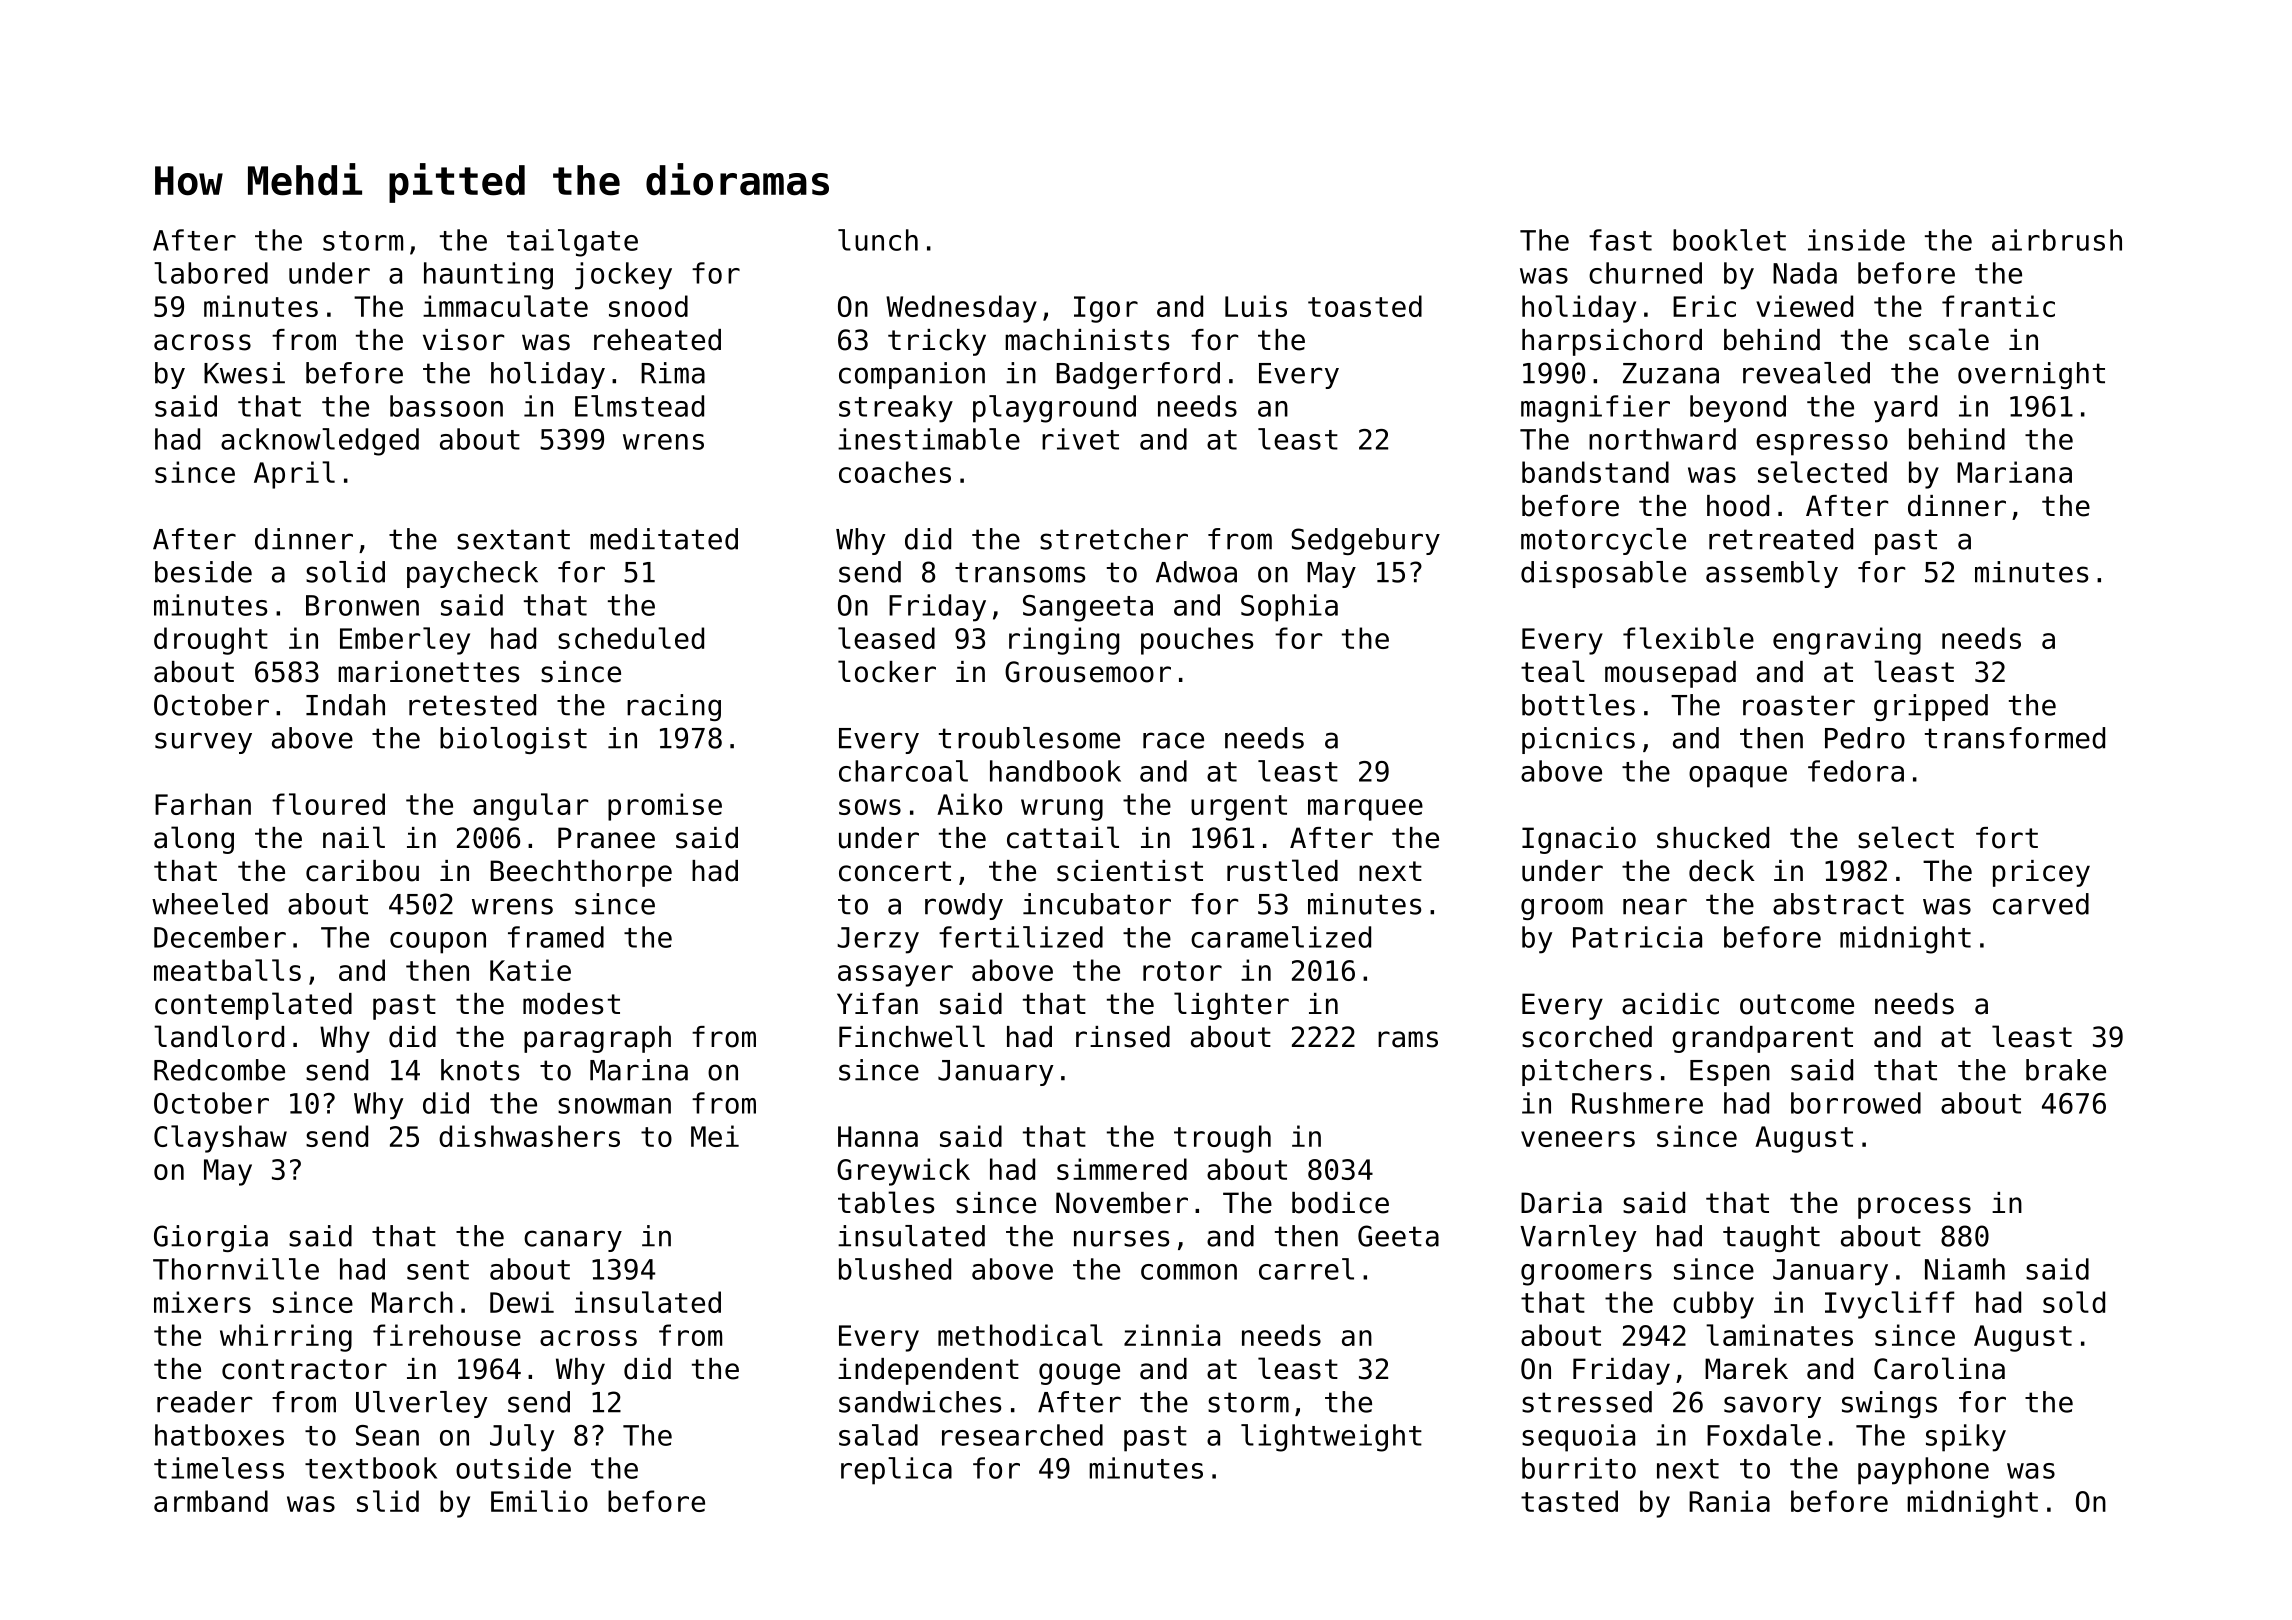 The width and height of the image is (2292, 1620). What do you see at coordinates (2041, 873) in the image?
I see `pricey` at bounding box center [2041, 873].
